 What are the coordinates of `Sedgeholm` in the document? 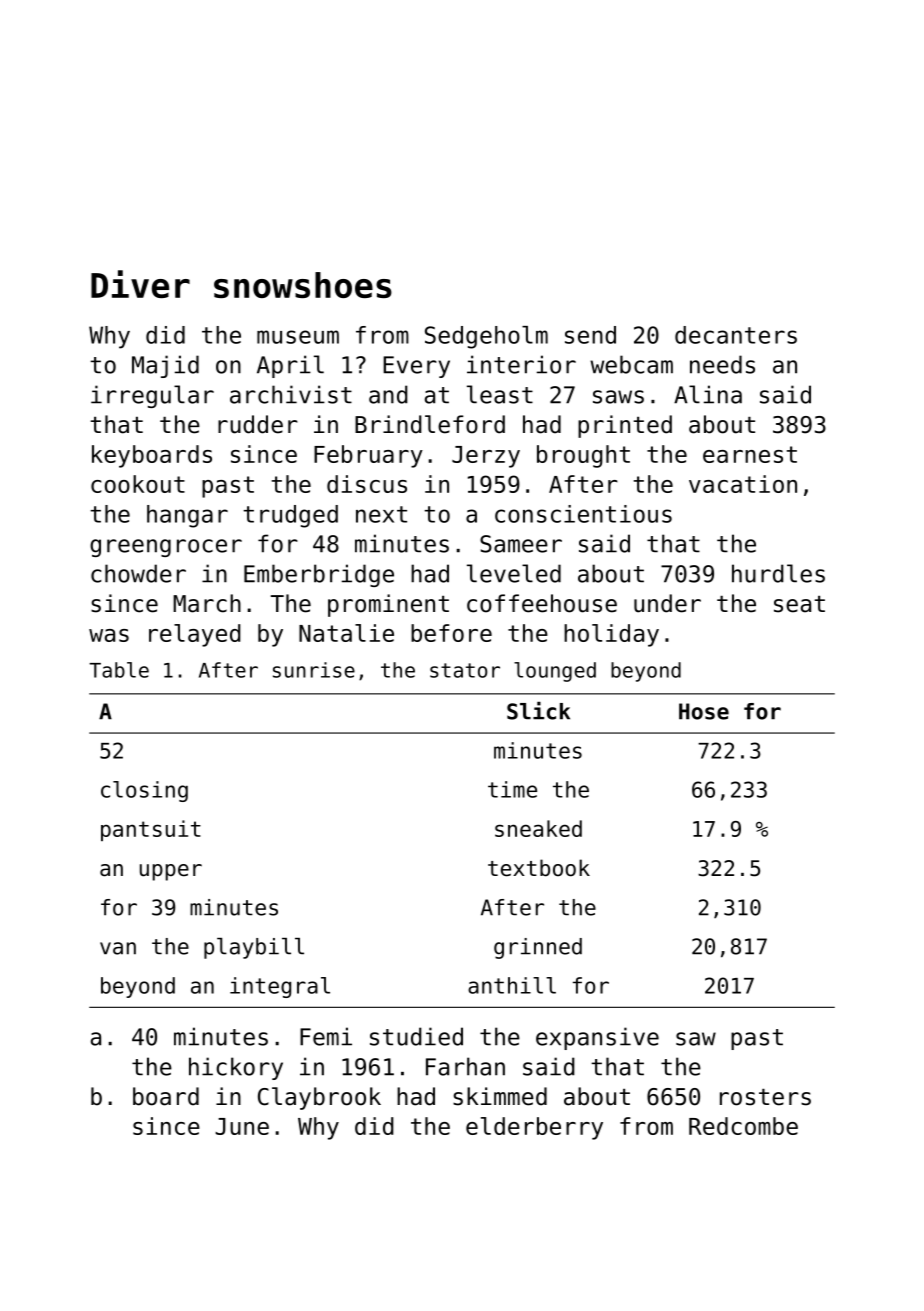 It's located at (486, 337).
